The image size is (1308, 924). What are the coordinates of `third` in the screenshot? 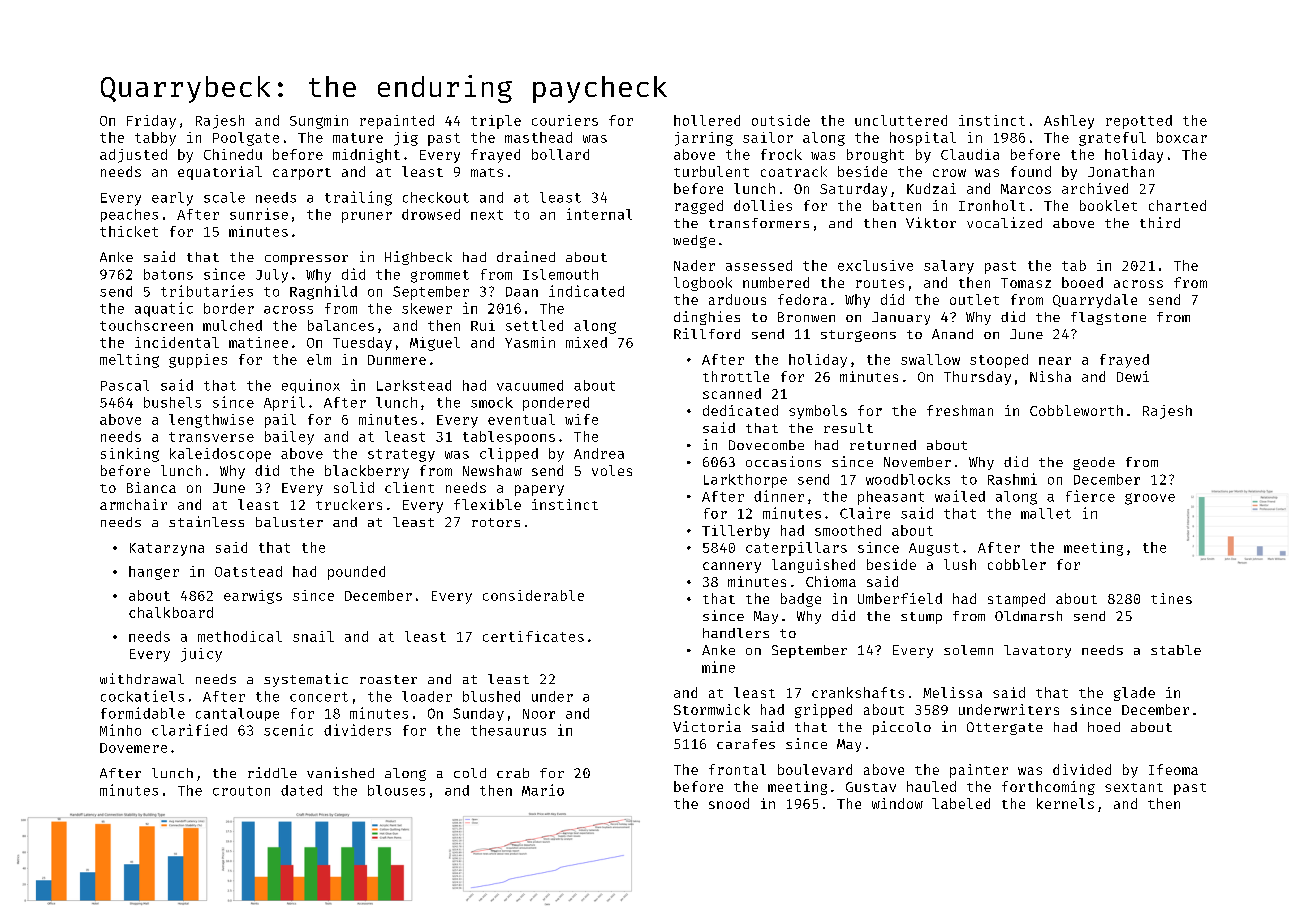 It's located at (1160, 222).
